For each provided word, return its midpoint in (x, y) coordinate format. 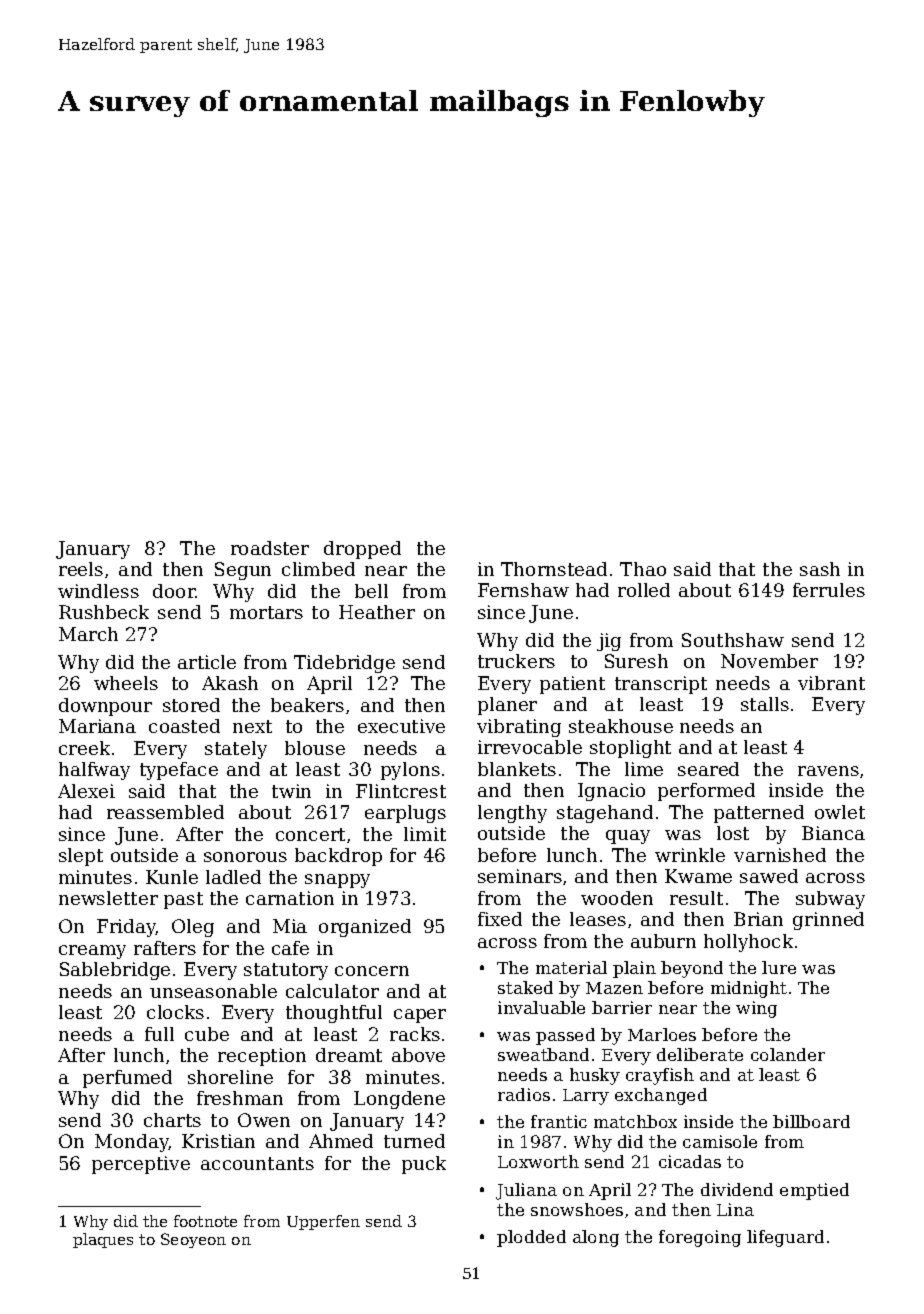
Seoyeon (193, 1240)
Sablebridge (115, 971)
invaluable (541, 1007)
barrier (622, 1007)
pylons (410, 771)
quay (628, 837)
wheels (126, 683)
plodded (531, 1238)
